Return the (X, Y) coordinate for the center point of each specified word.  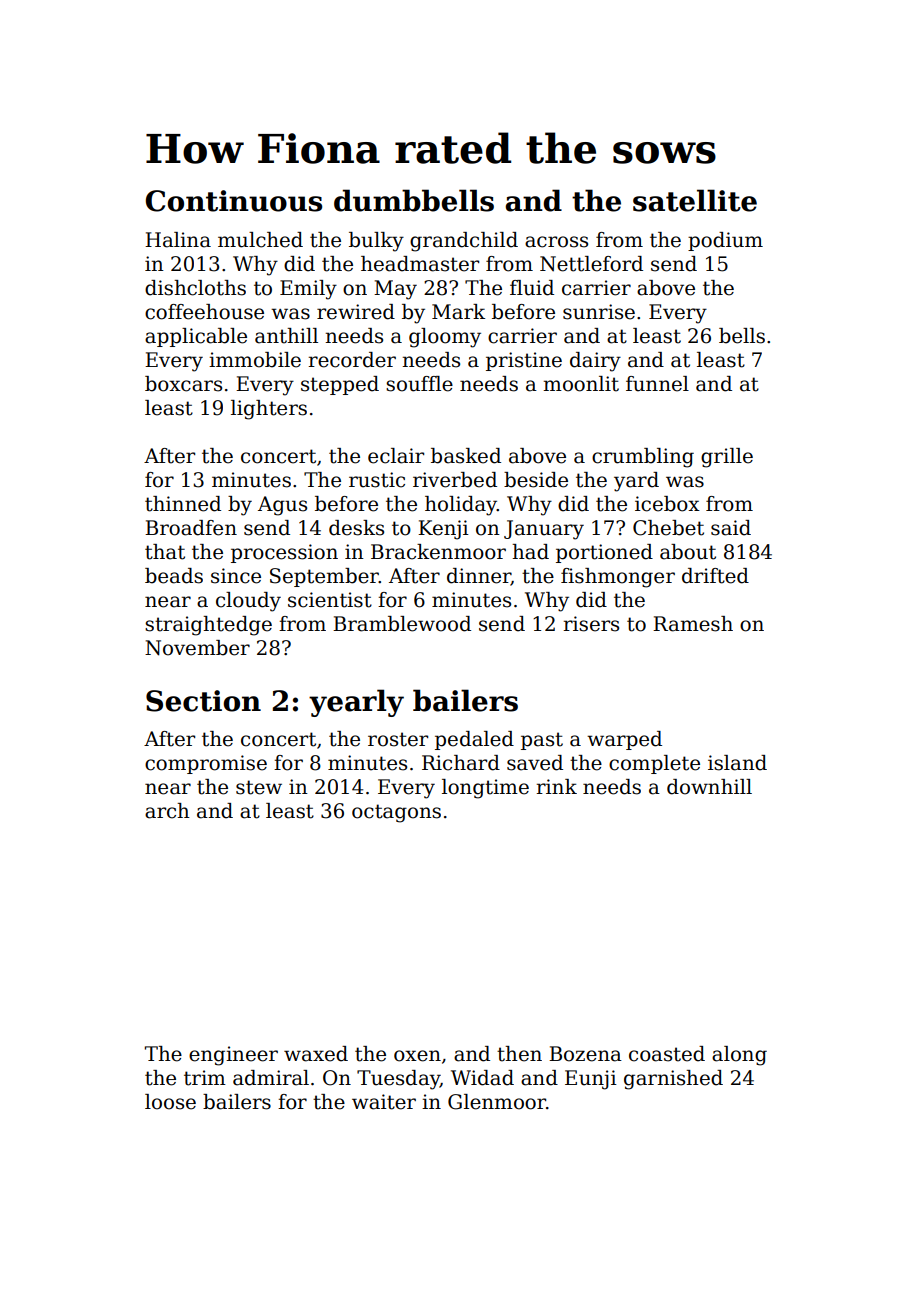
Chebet (668, 528)
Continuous (234, 201)
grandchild (464, 242)
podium (725, 241)
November (197, 648)
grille (727, 458)
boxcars (183, 384)
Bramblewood (402, 624)
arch (167, 811)
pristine (524, 361)
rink (556, 786)
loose (170, 1102)
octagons (396, 813)
